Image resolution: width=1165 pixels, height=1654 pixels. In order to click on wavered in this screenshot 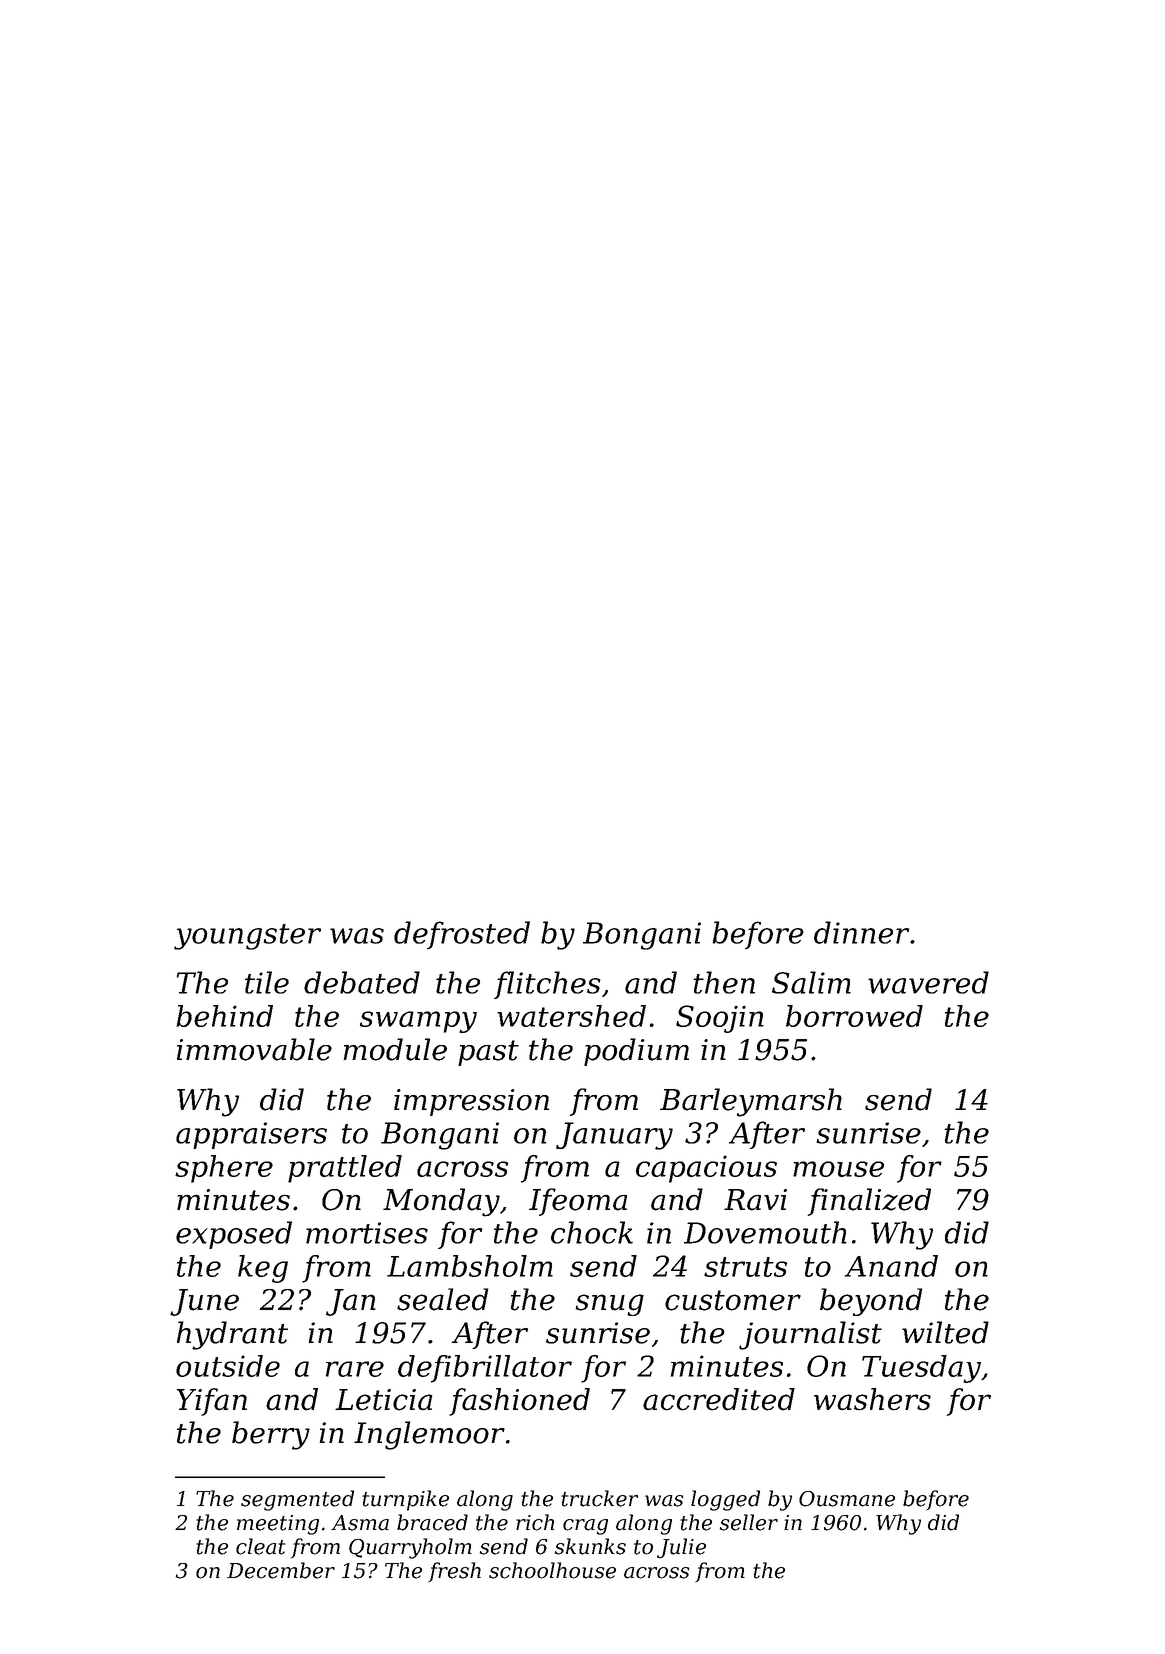, I will do `click(928, 982)`.
